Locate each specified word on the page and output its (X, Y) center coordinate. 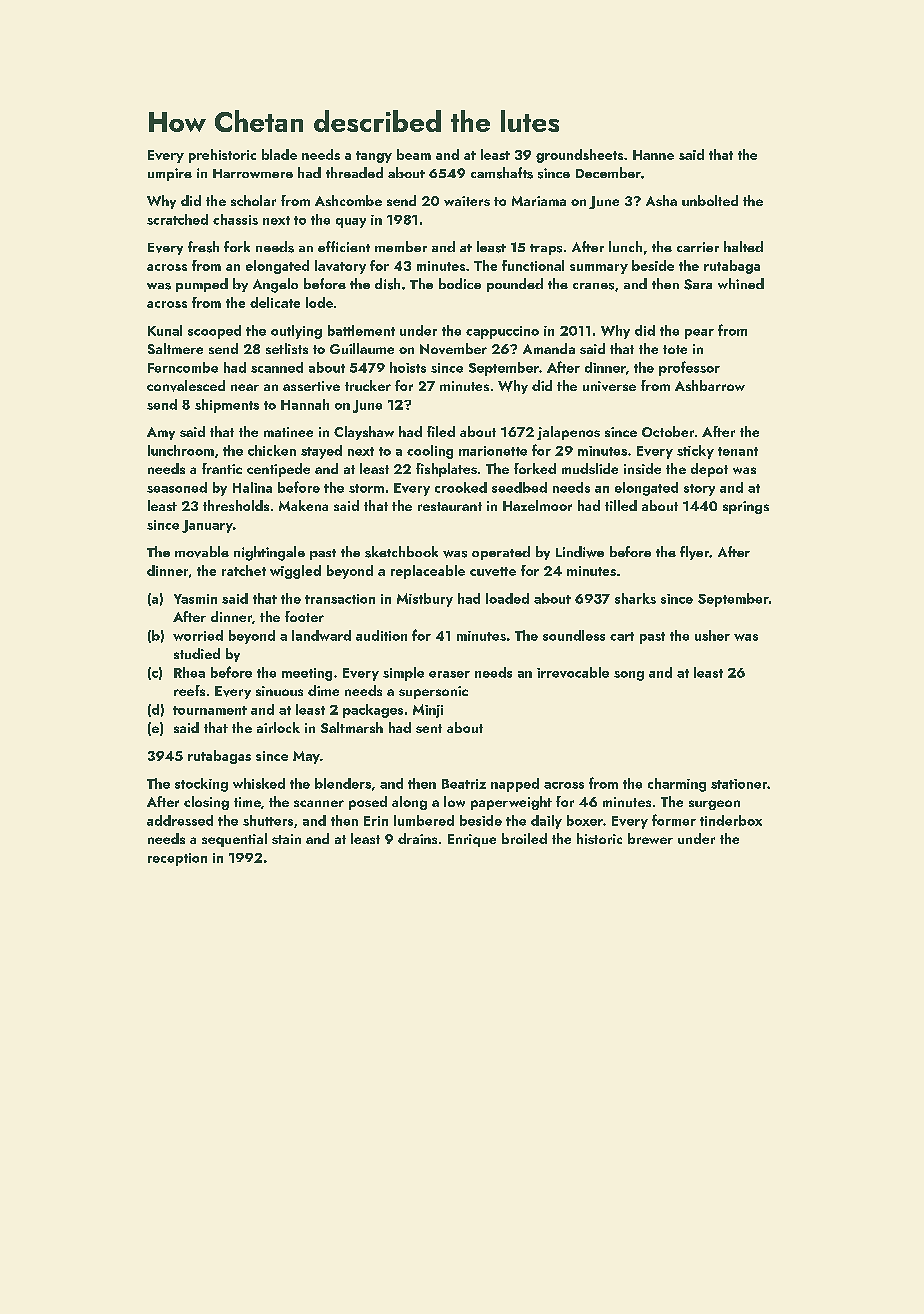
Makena (303, 505)
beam (414, 154)
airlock (278, 727)
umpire (170, 174)
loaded (507, 598)
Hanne (653, 155)
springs (746, 507)
